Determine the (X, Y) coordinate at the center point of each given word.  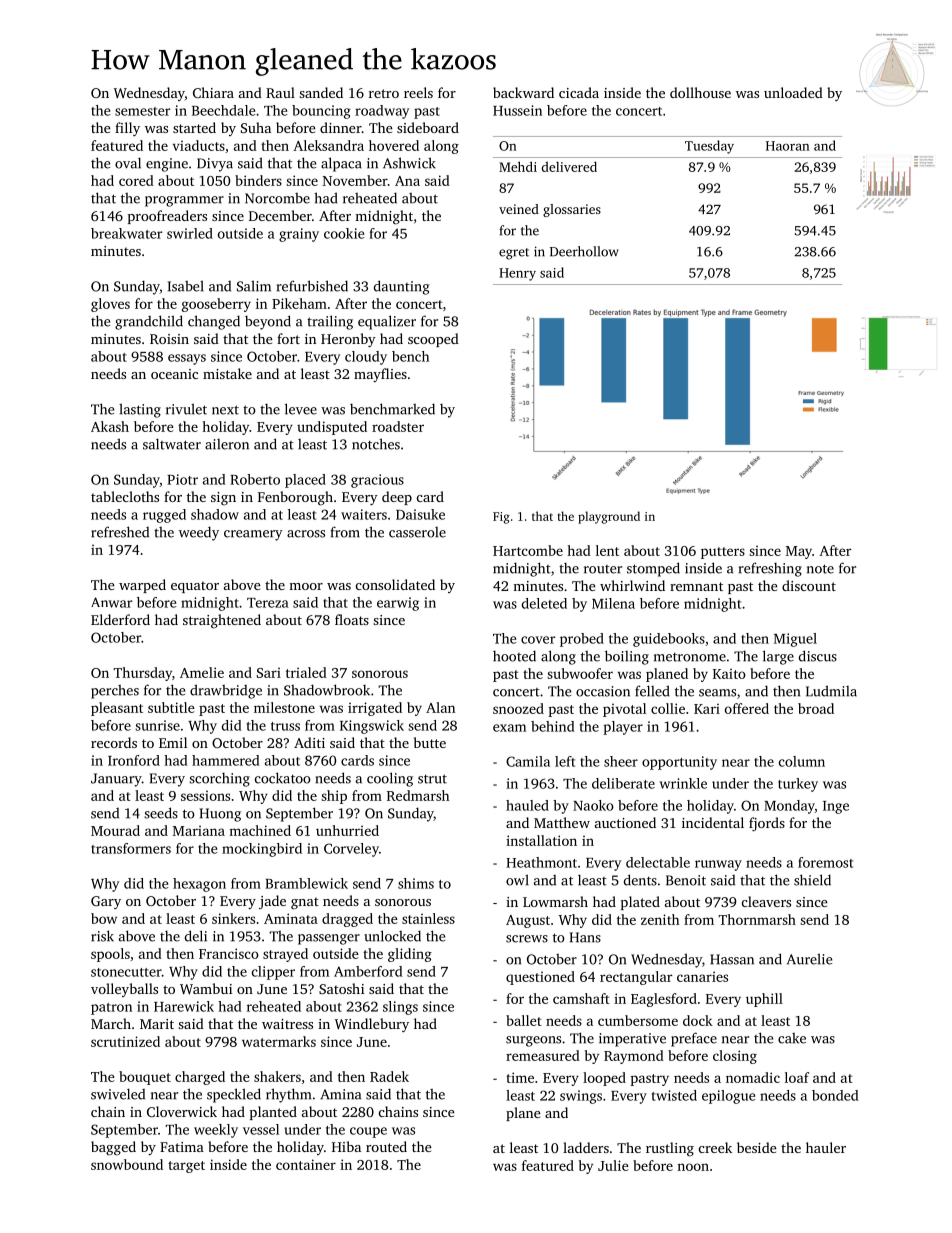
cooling (390, 779)
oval (128, 163)
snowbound (127, 1164)
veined (519, 209)
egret (514, 254)
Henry (517, 274)
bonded (835, 1095)
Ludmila (831, 691)
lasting (140, 410)
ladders (586, 1147)
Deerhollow (584, 251)
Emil (173, 742)
